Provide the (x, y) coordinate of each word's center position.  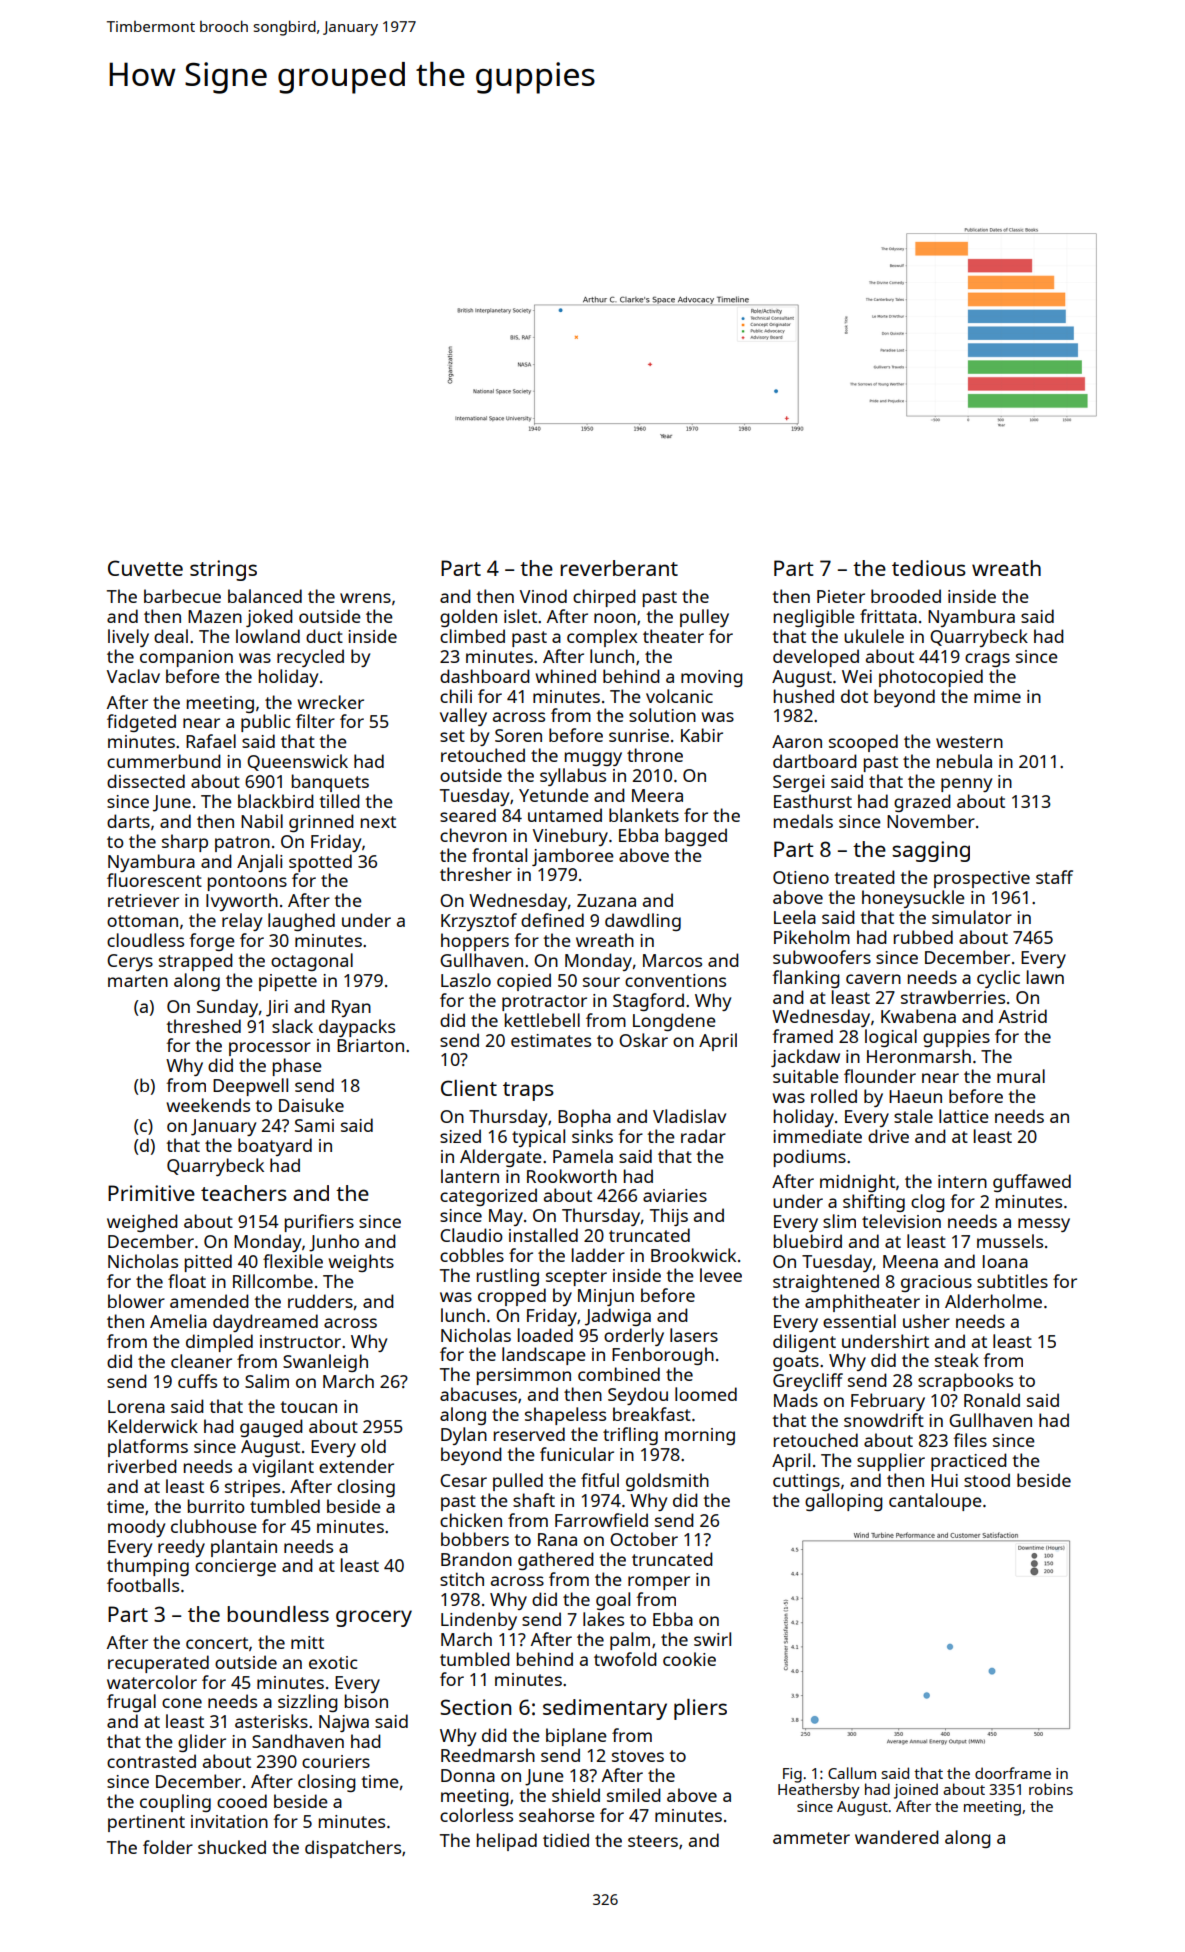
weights (361, 1263)
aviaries (675, 1195)
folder (168, 1847)
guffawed (1032, 1183)
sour (601, 982)
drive (888, 1136)
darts (128, 821)
